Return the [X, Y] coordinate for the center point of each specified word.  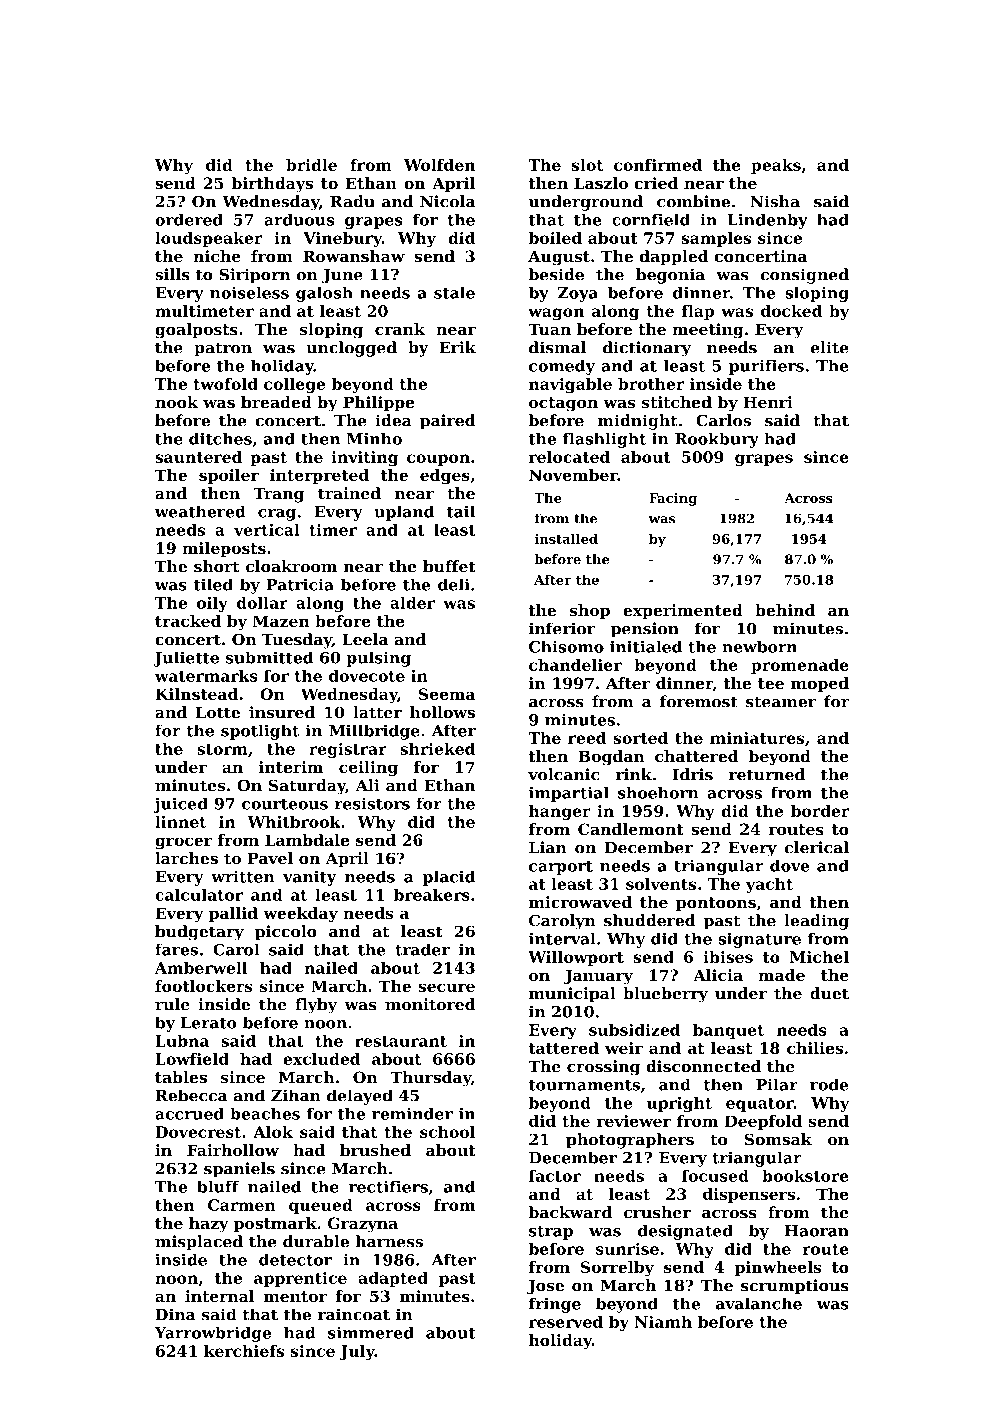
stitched [677, 402]
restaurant [401, 1041]
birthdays [272, 185]
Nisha [775, 201]
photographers [630, 1141]
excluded [321, 1059]
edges [445, 477]
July [357, 1352]
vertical [267, 530]
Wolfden [439, 165]
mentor [295, 1296]
